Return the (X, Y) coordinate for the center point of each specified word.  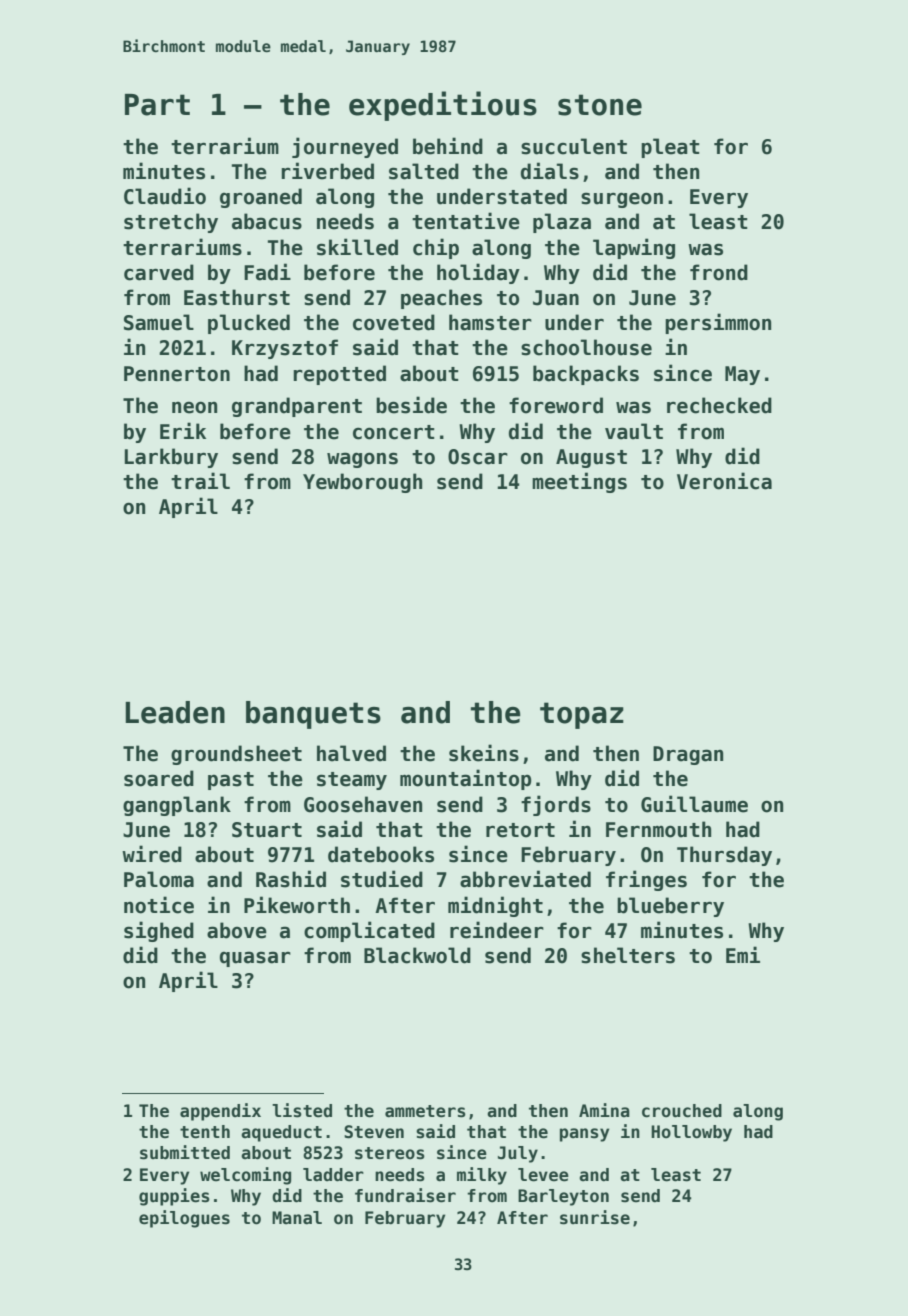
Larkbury (171, 458)
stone (600, 105)
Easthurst (237, 297)
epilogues (184, 1219)
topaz (582, 715)
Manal (297, 1218)
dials (550, 171)
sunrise (595, 1217)
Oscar (478, 457)
